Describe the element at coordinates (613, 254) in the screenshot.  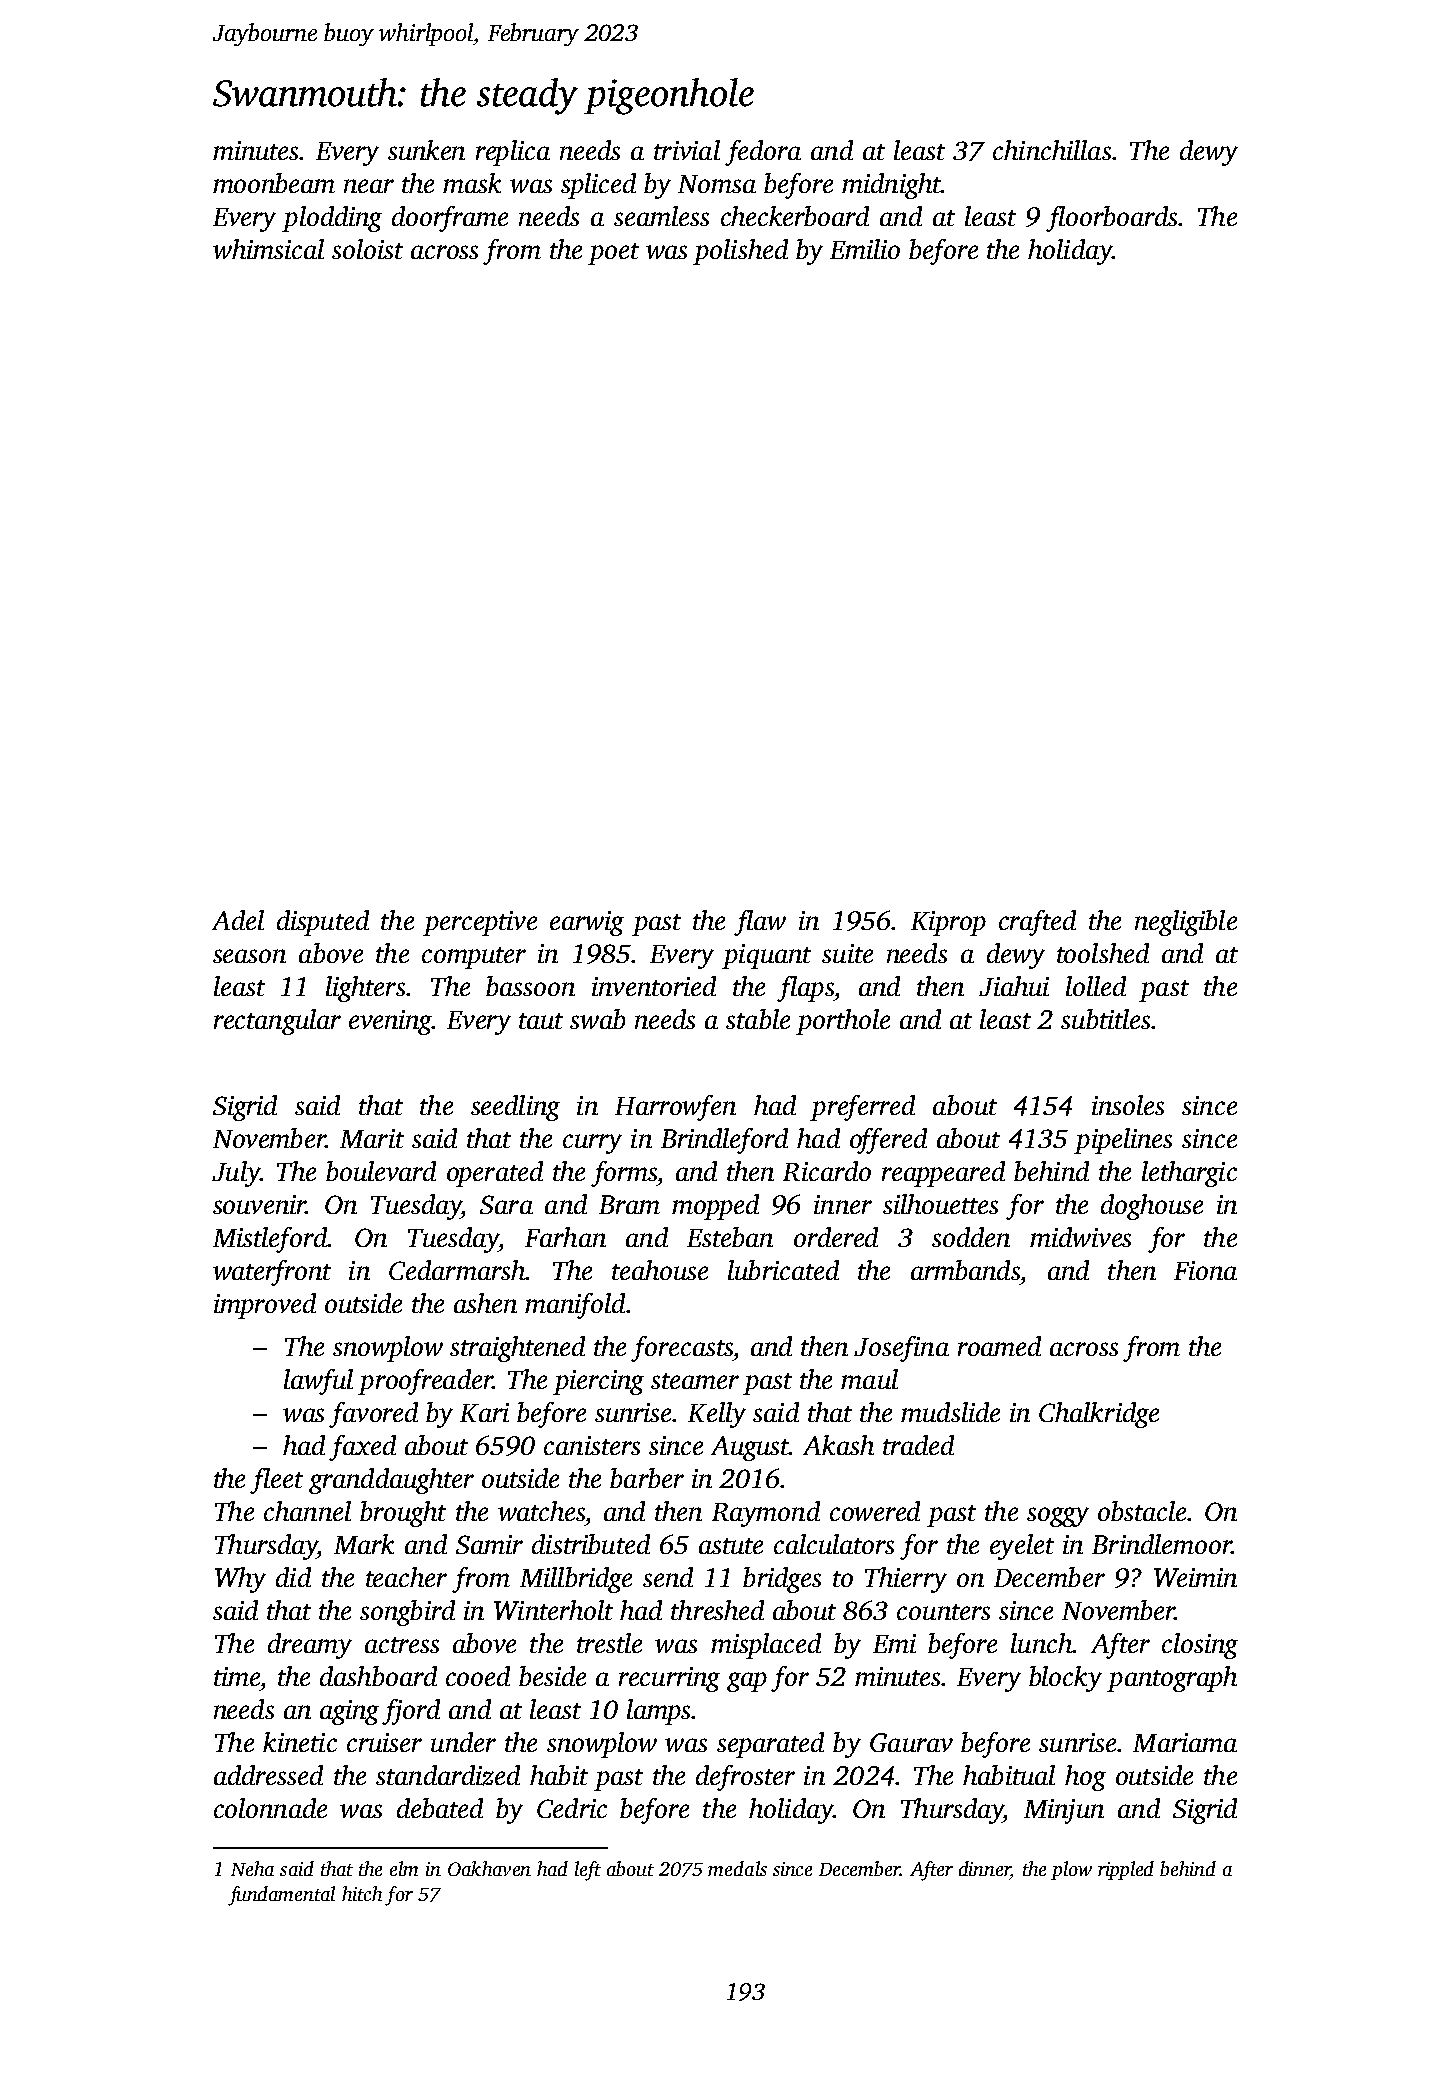
I see `poet` at that location.
